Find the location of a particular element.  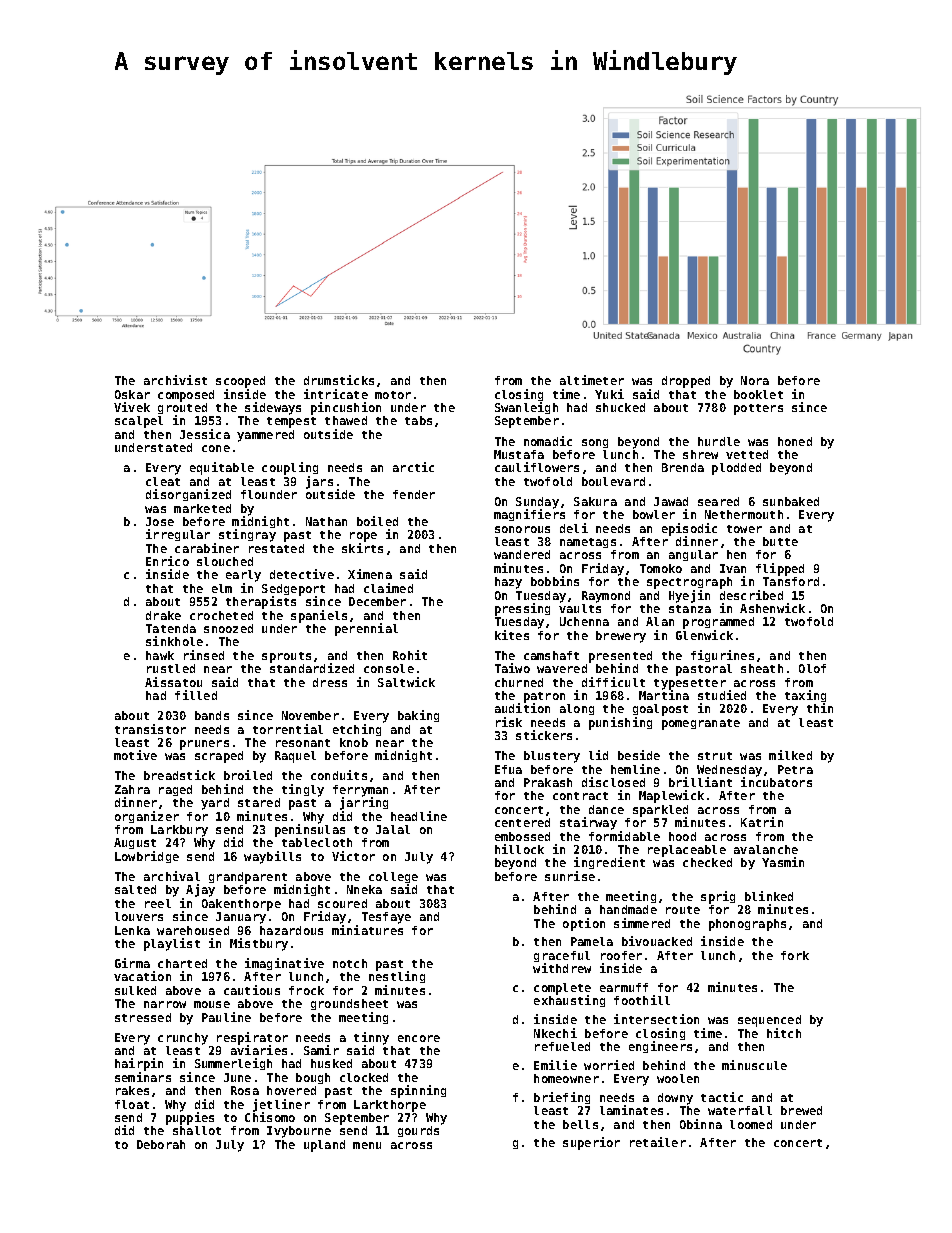

rope is located at coordinates (363, 537).
